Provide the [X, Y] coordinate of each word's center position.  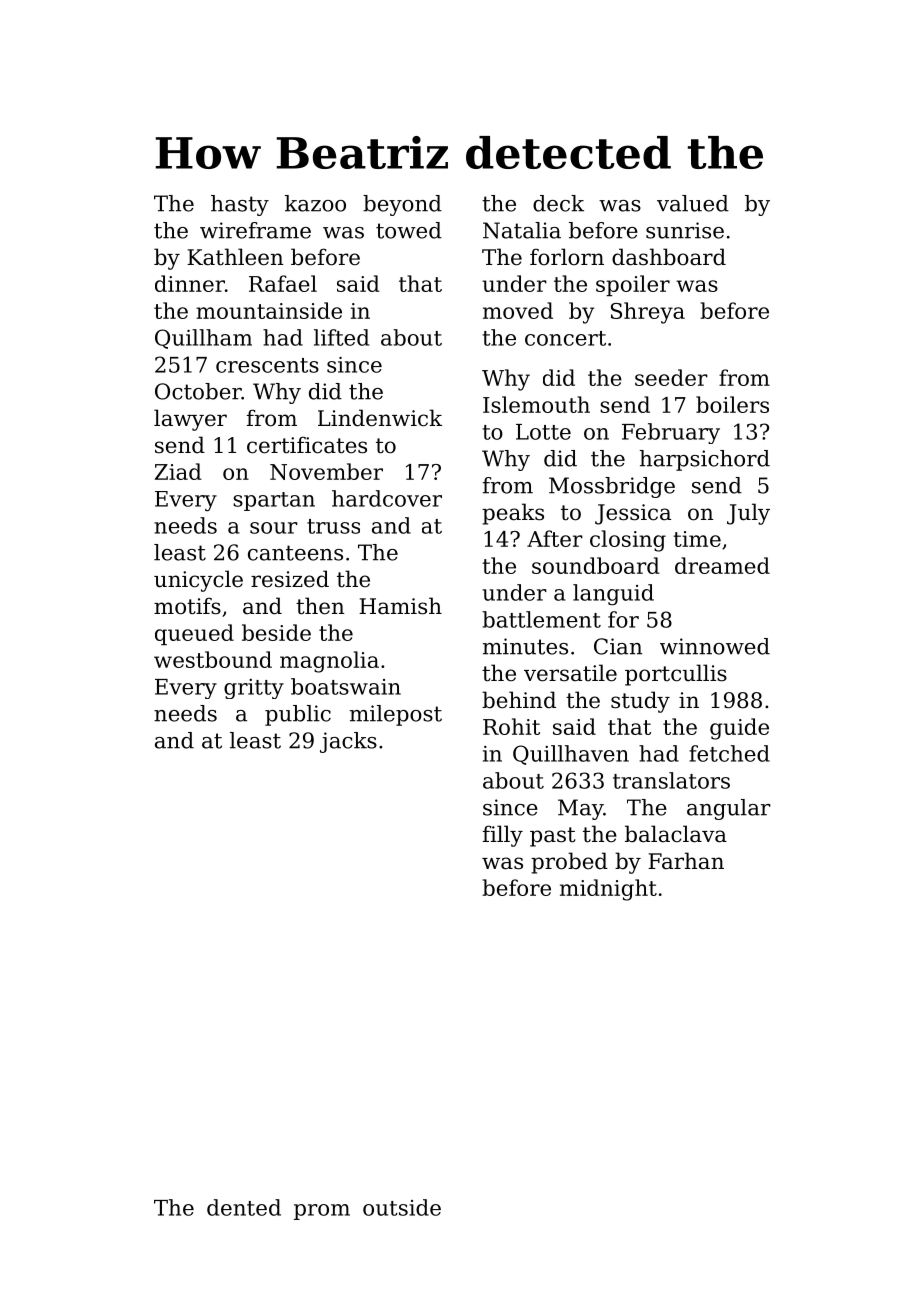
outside [402, 1207]
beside [276, 632]
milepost [396, 715]
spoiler [633, 285]
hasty [240, 205]
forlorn [567, 257]
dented [244, 1207]
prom [322, 1212]
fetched [729, 753]
